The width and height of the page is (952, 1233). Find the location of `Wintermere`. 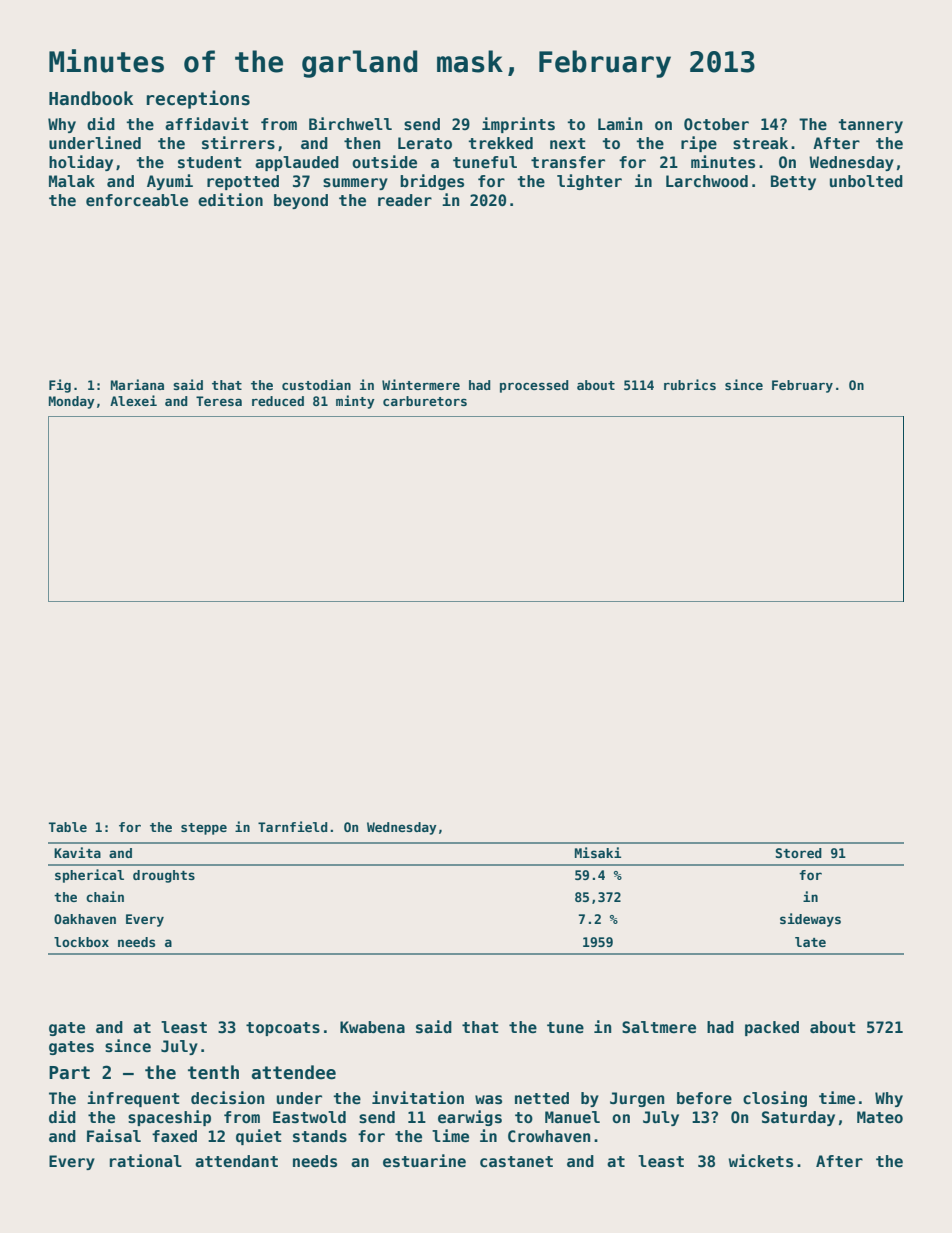

Wintermere is located at coordinates (421, 384).
